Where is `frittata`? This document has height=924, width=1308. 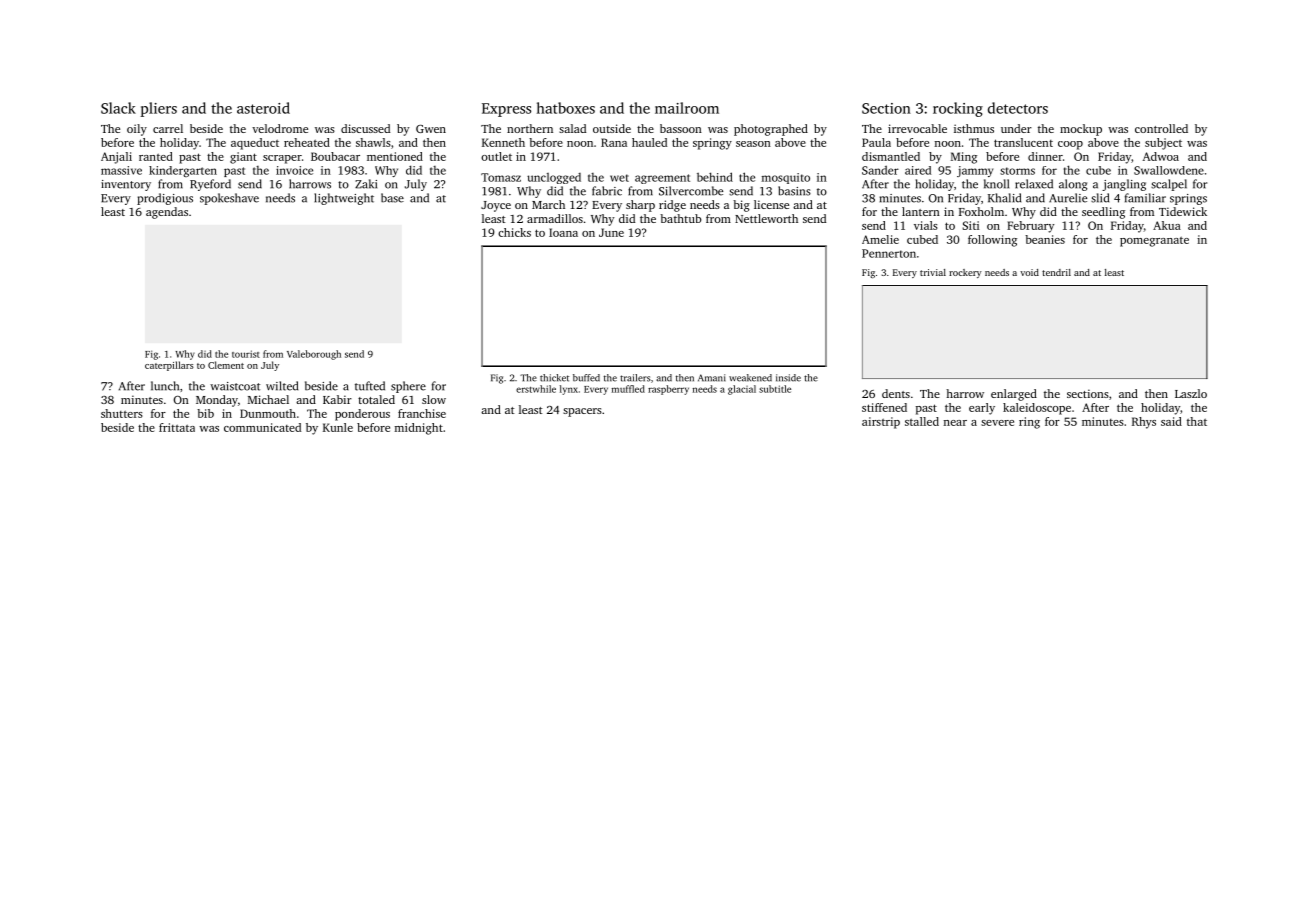
frittata is located at coordinates (177, 427).
